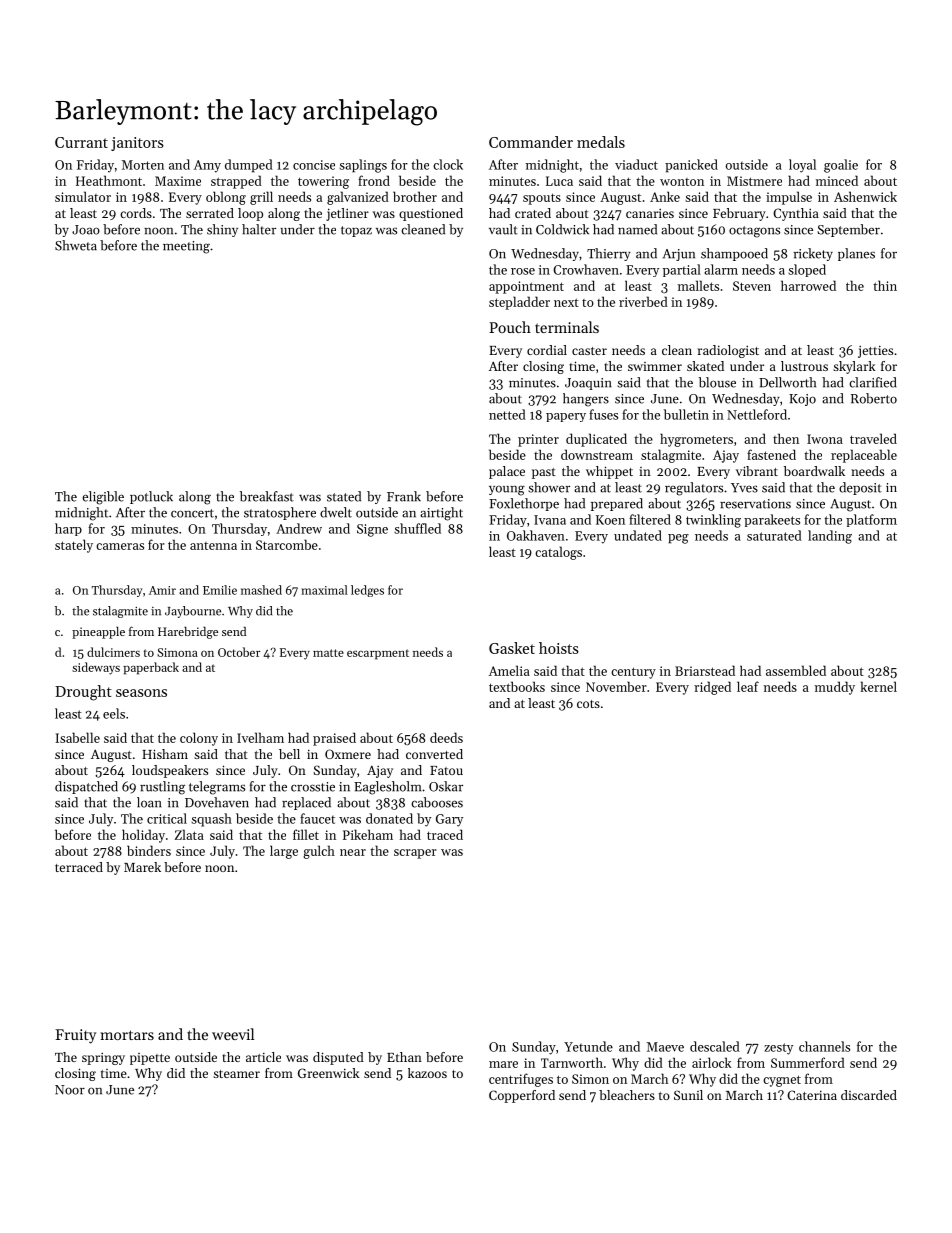 The image size is (952, 1233). Describe the element at coordinates (233, 1034) in the screenshot. I see `weevil` at that location.
